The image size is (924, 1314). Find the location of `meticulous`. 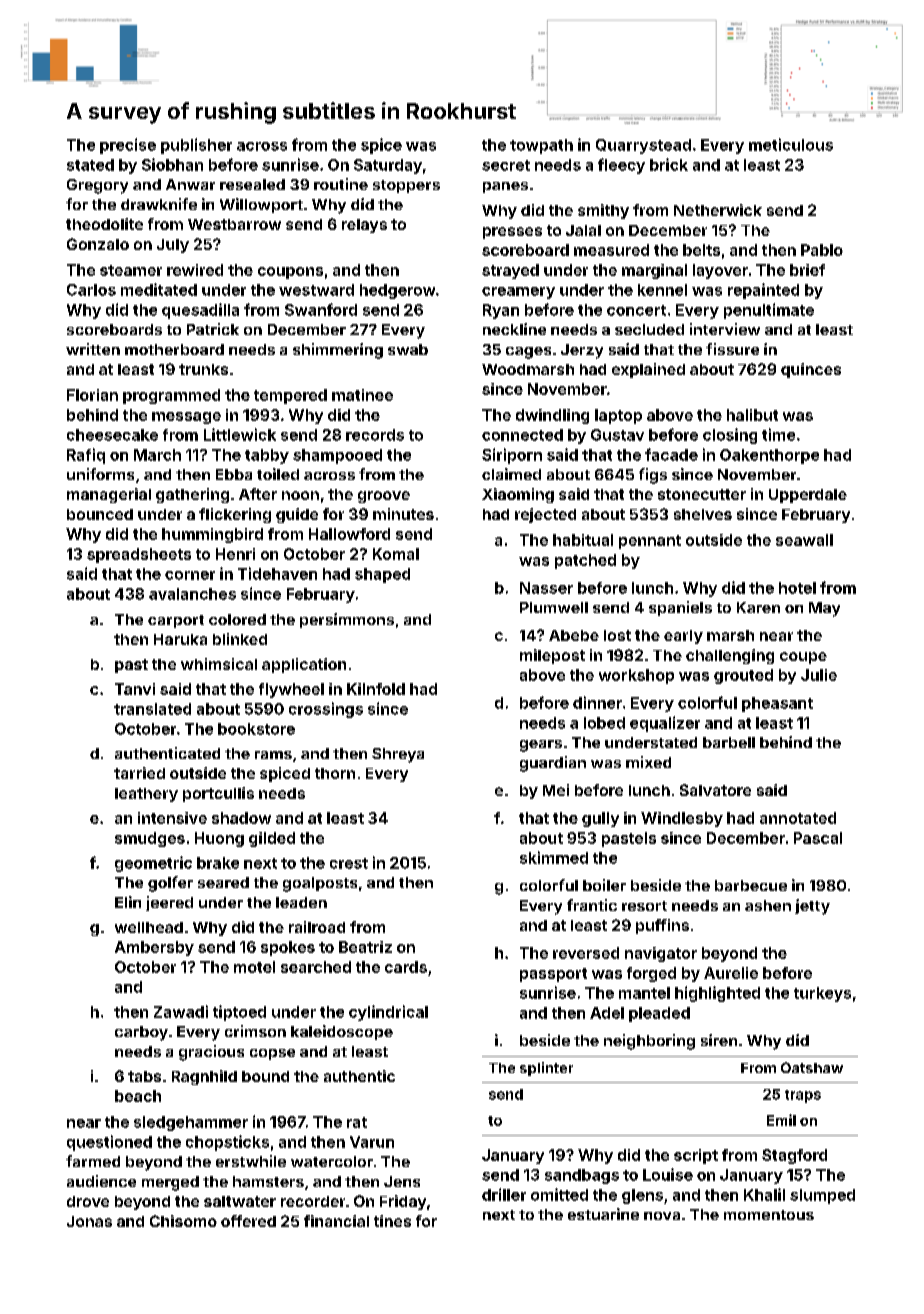

meticulous is located at coordinates (791, 144).
